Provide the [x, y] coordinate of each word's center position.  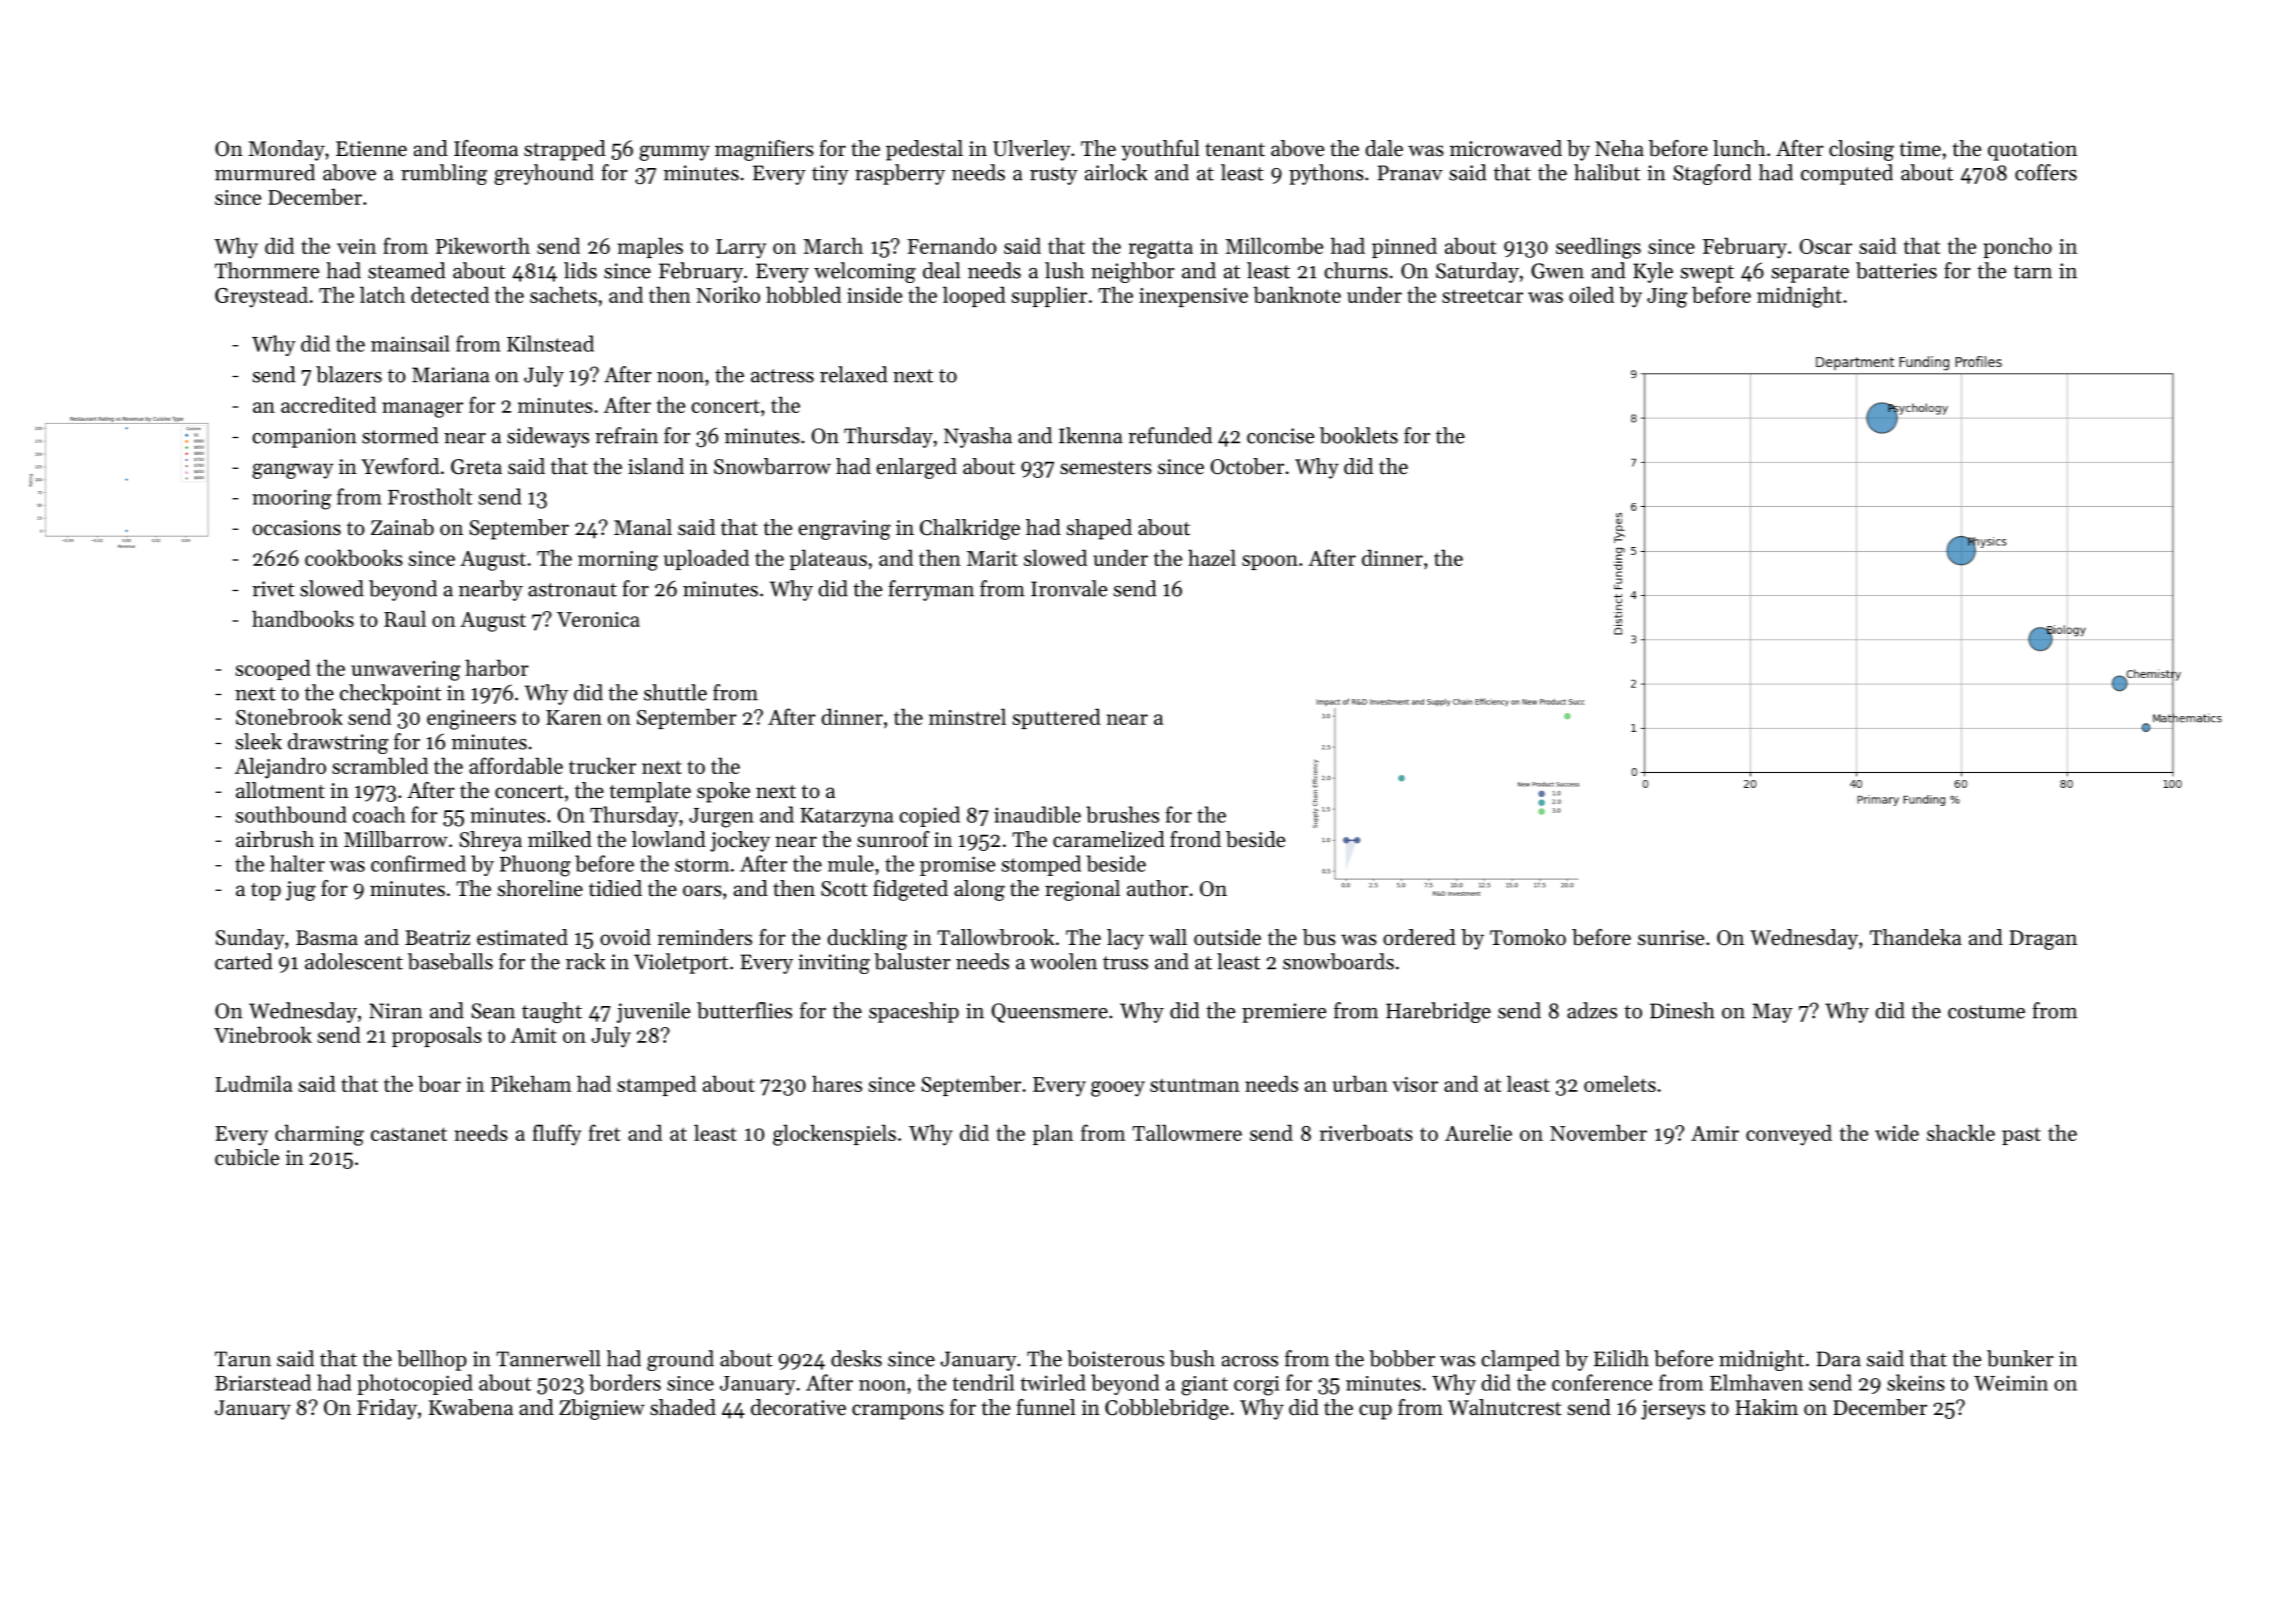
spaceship [914, 1012]
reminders [705, 937]
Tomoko [1528, 937]
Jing [1667, 298]
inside [874, 294]
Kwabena [471, 1407]
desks [856, 1358]
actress [782, 376]
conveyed [1789, 1135]
